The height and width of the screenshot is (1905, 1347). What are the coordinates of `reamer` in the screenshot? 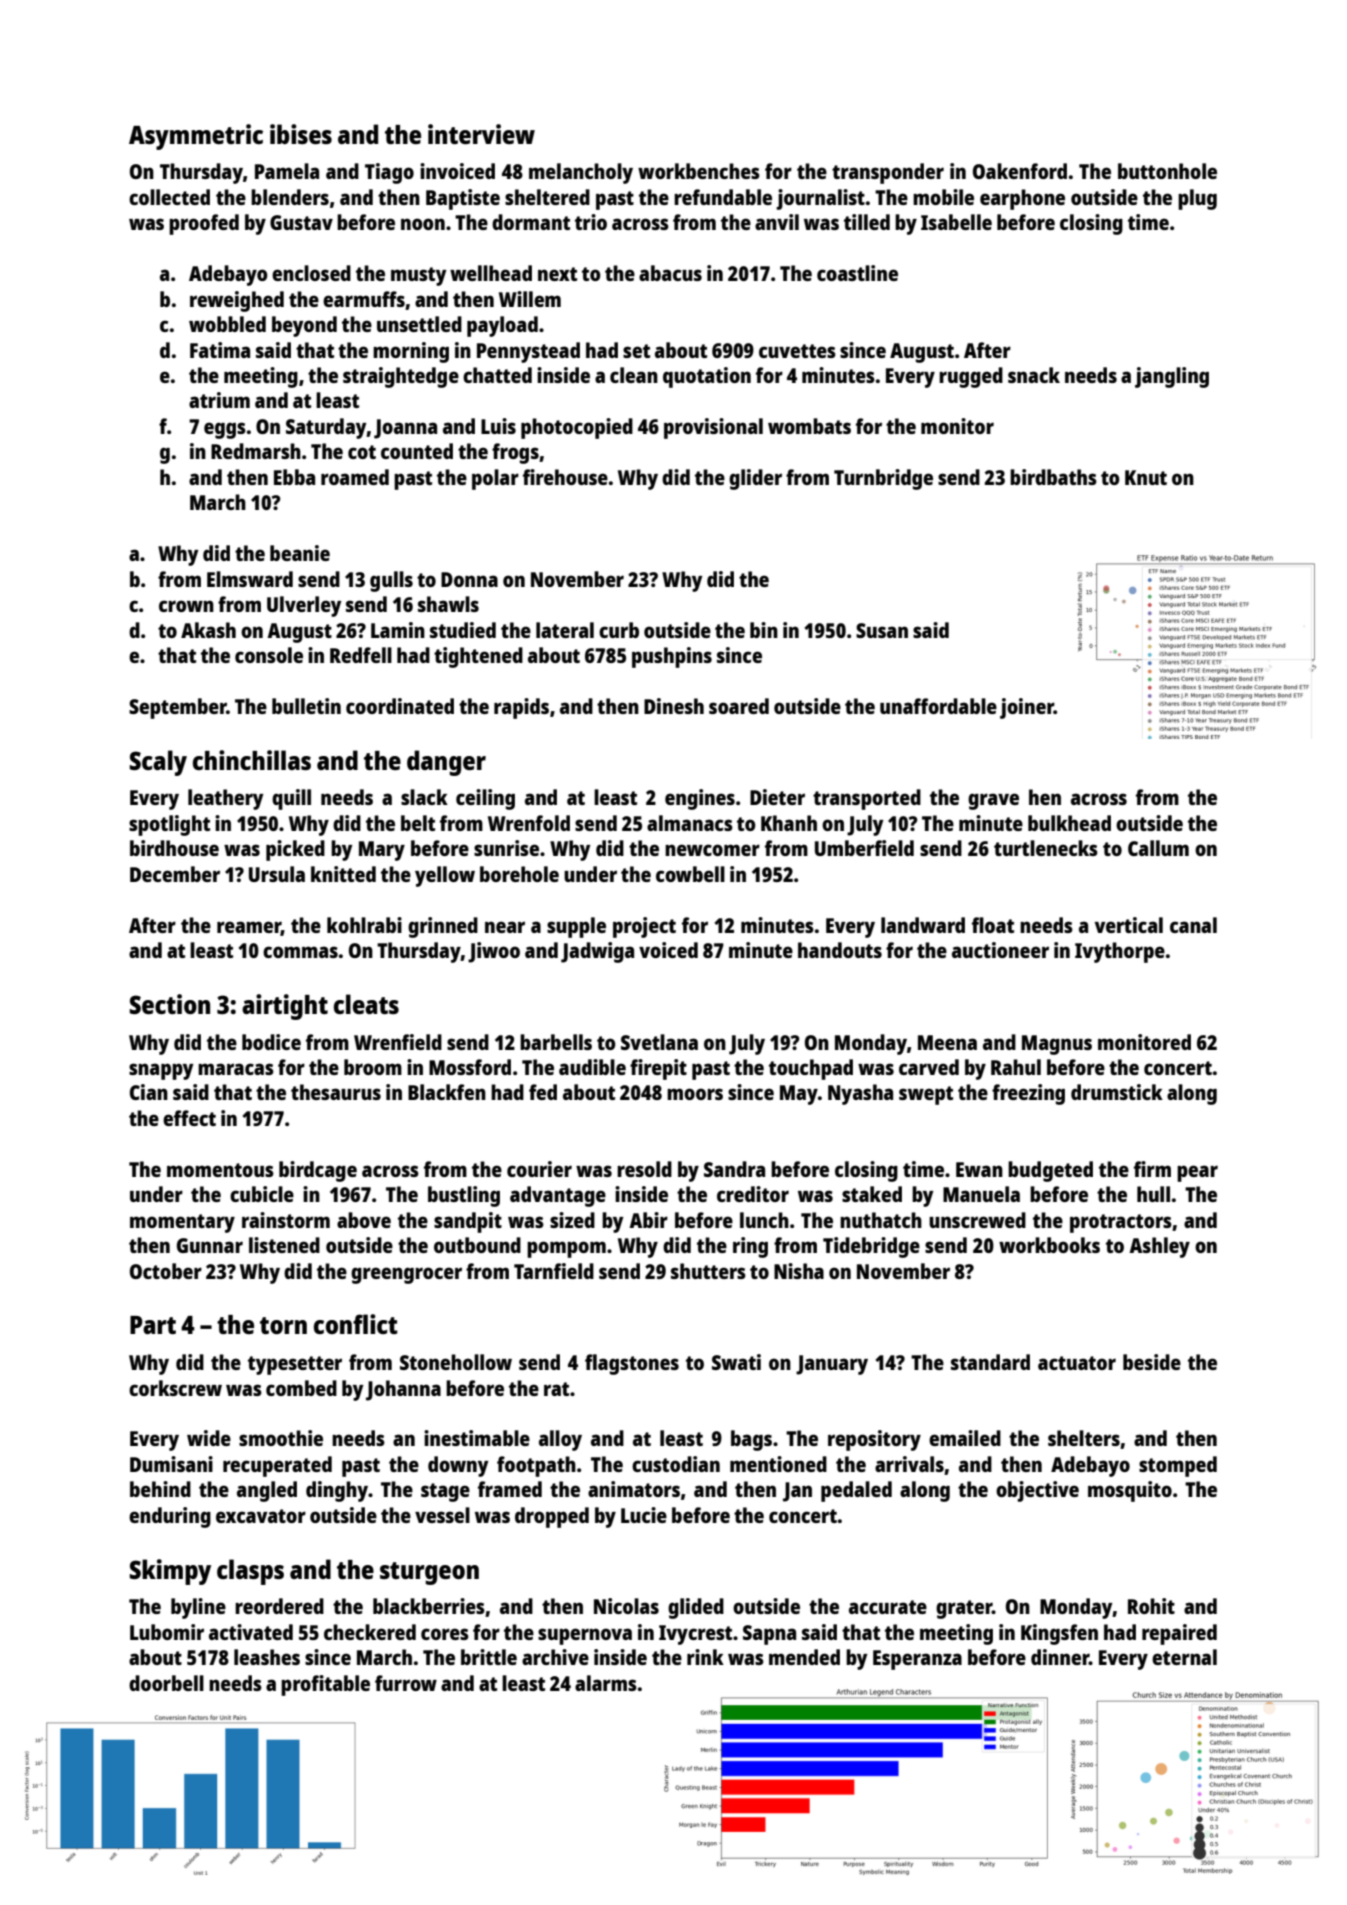 It's located at (249, 928).
